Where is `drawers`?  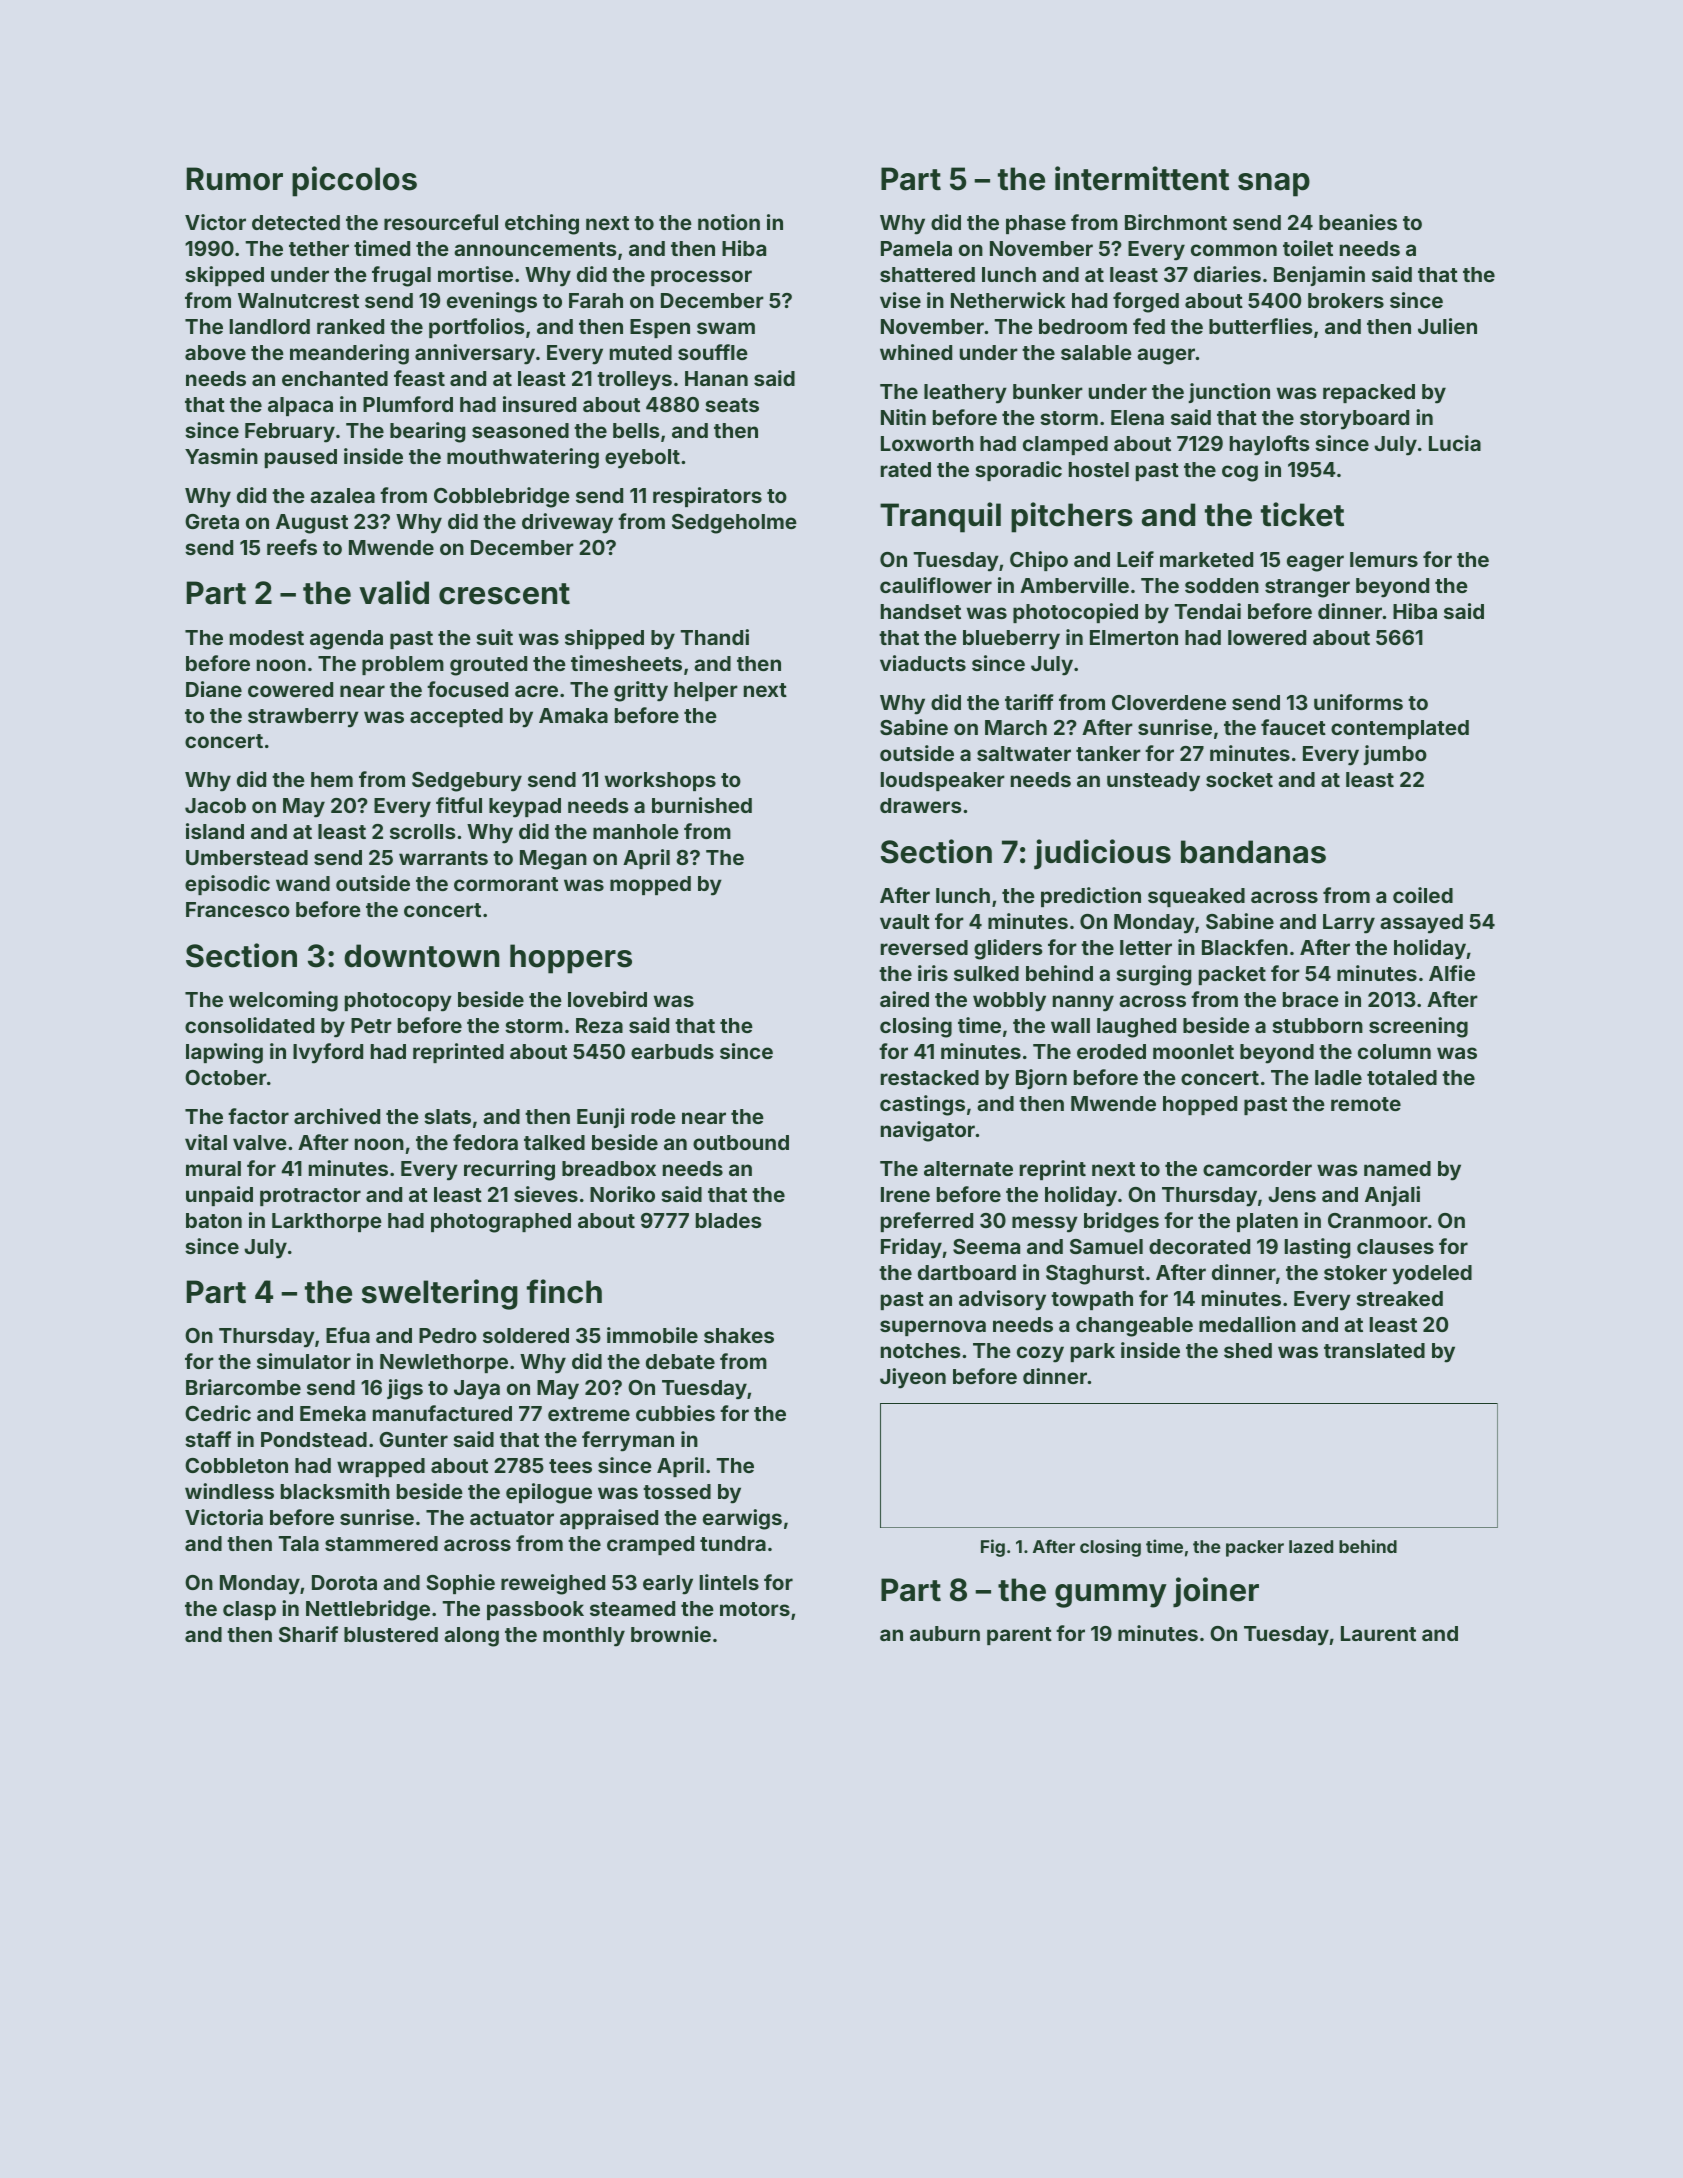 drawers is located at coordinates (921, 805).
